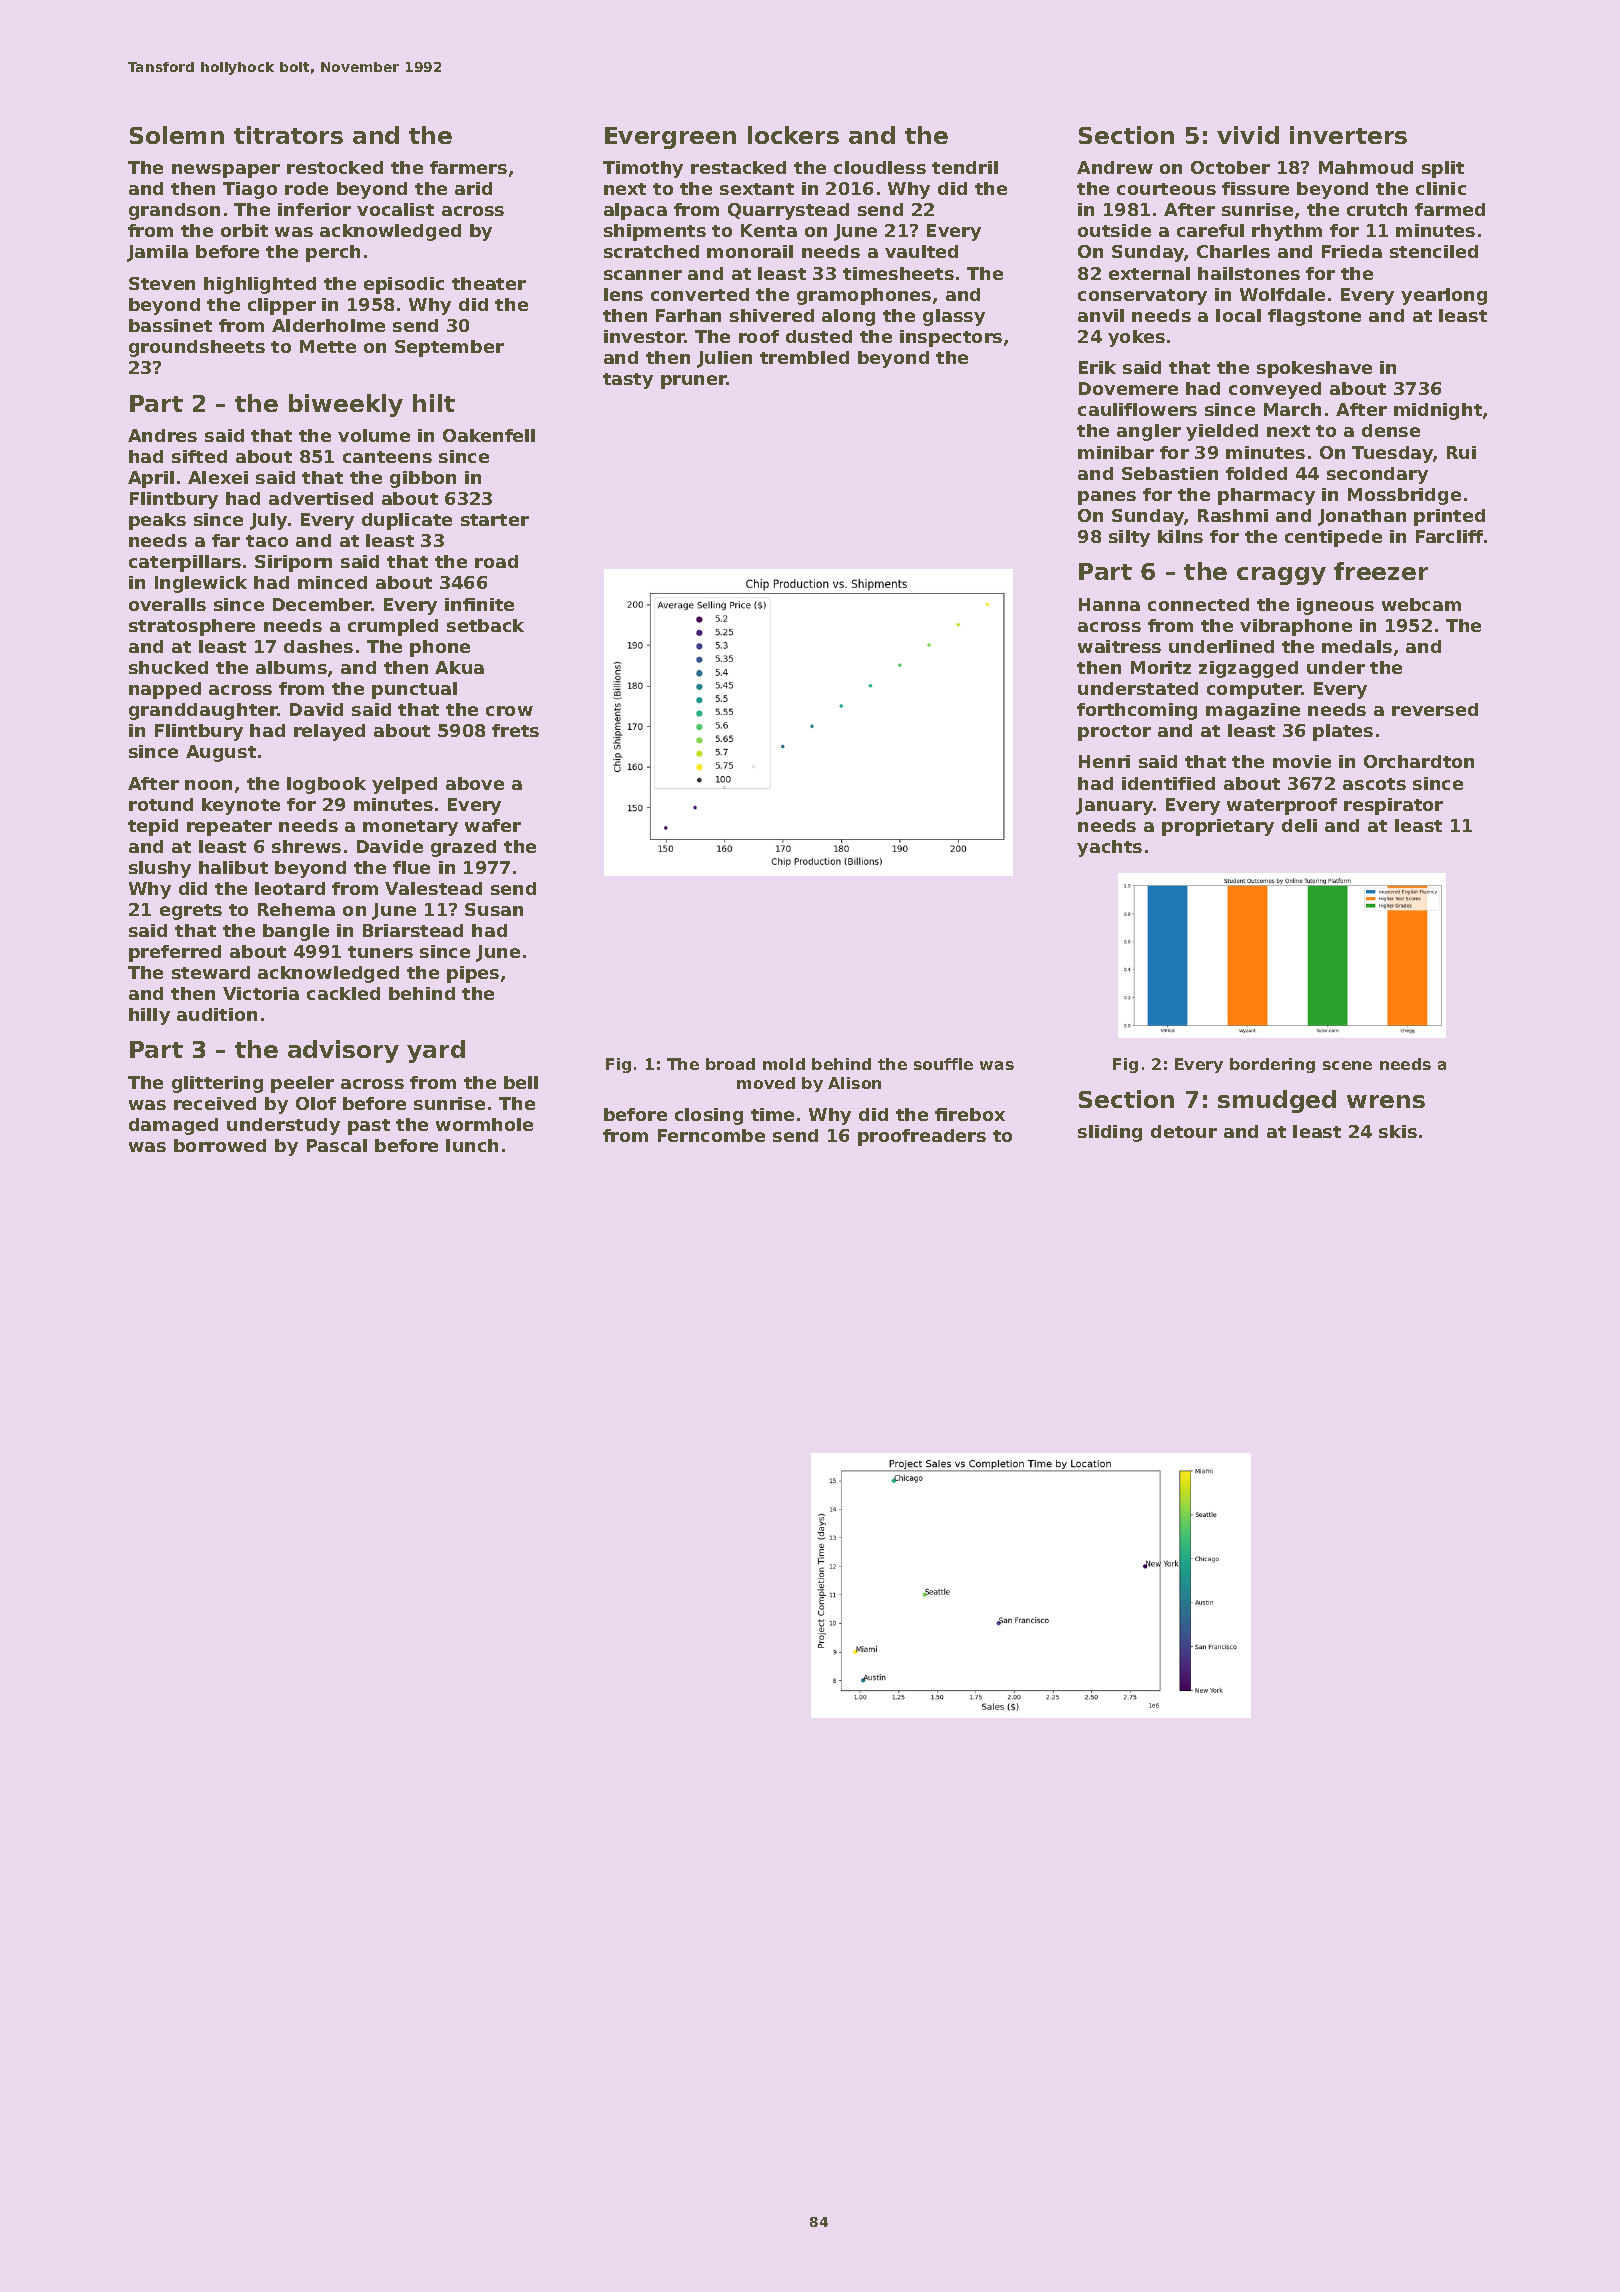  What do you see at coordinates (921, 251) in the document?
I see `vaulted` at bounding box center [921, 251].
